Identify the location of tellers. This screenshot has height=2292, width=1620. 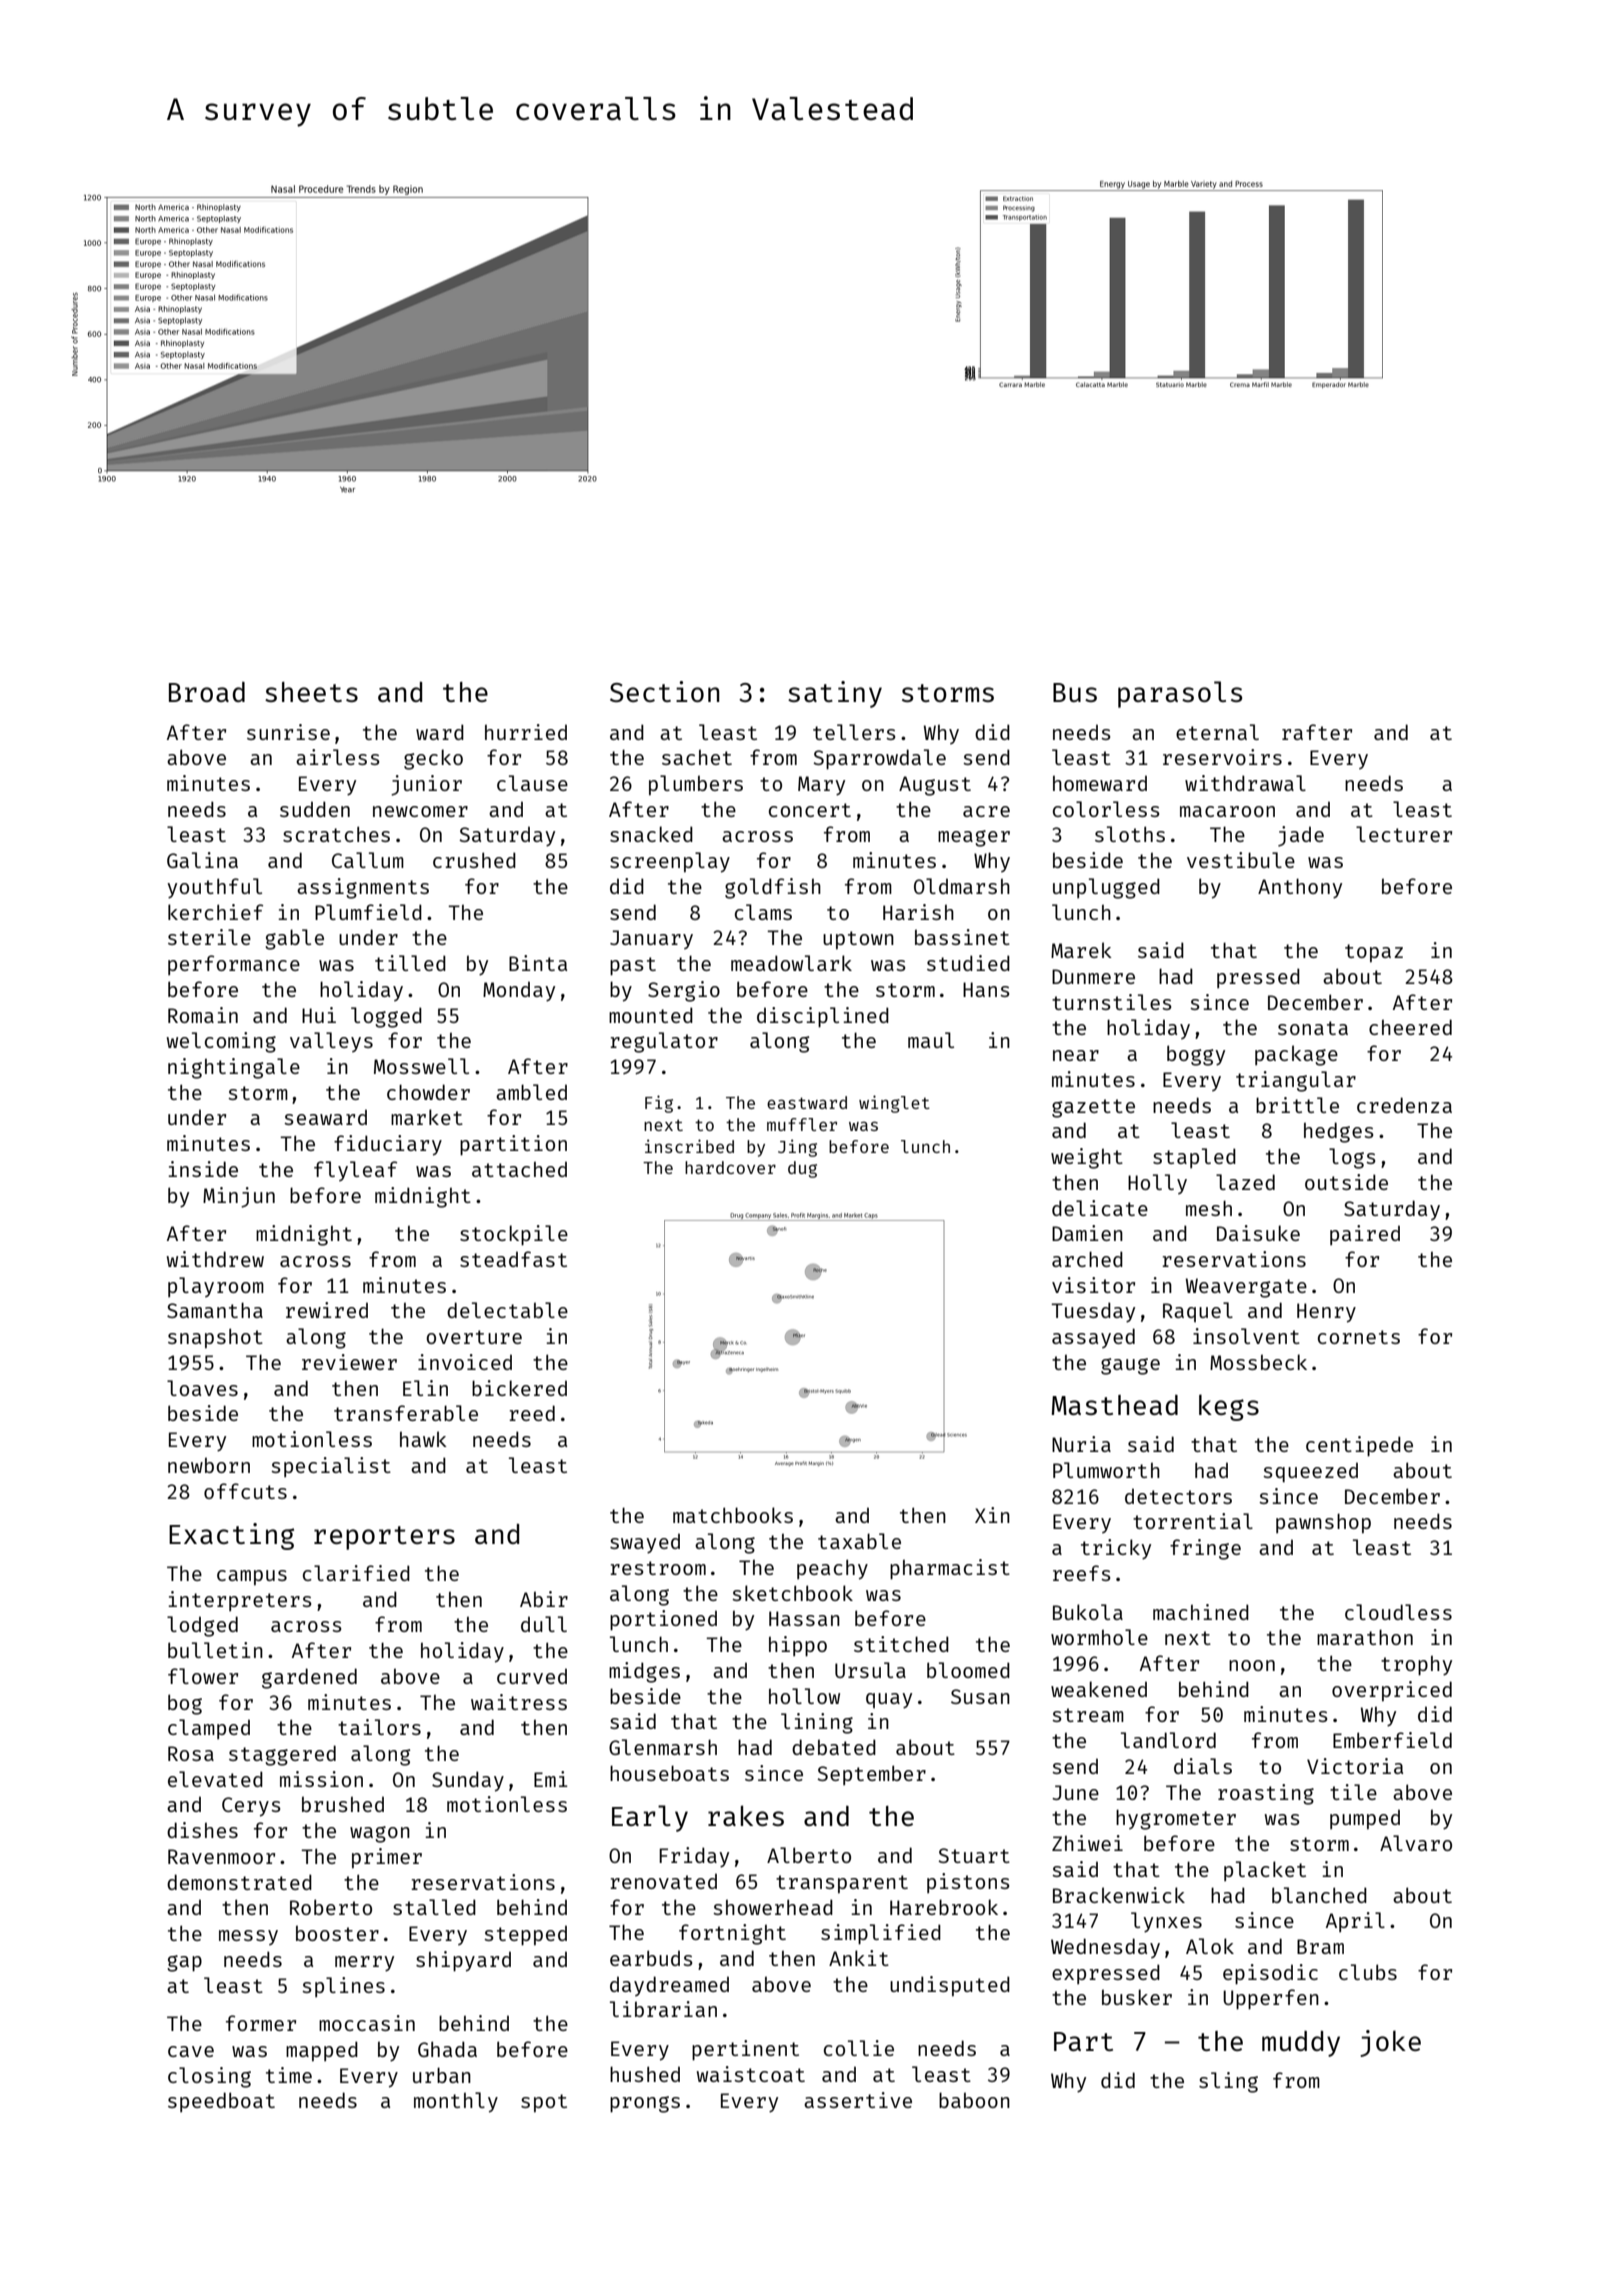
(854, 732).
